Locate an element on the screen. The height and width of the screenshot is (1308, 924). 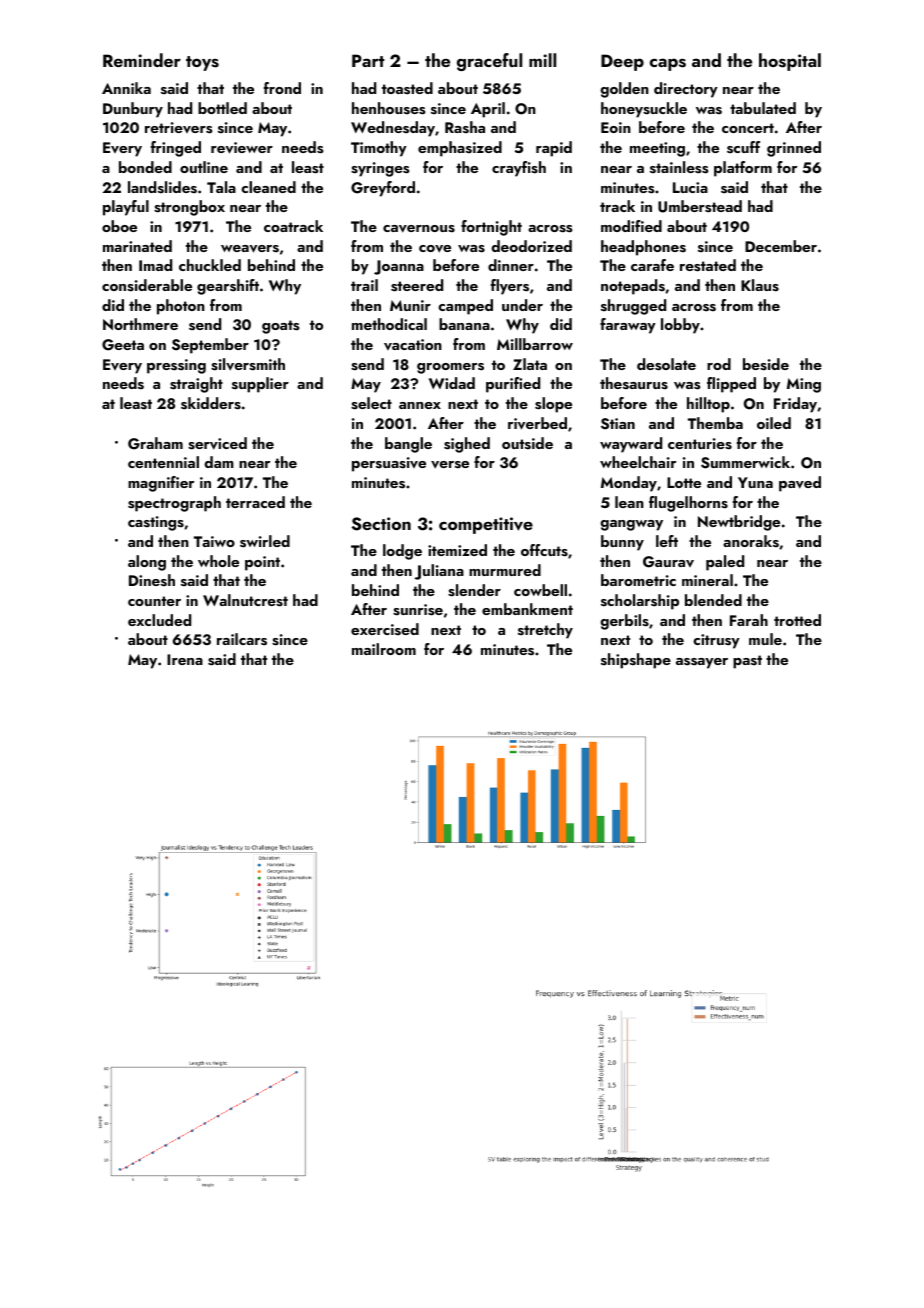
platform is located at coordinates (743, 169).
